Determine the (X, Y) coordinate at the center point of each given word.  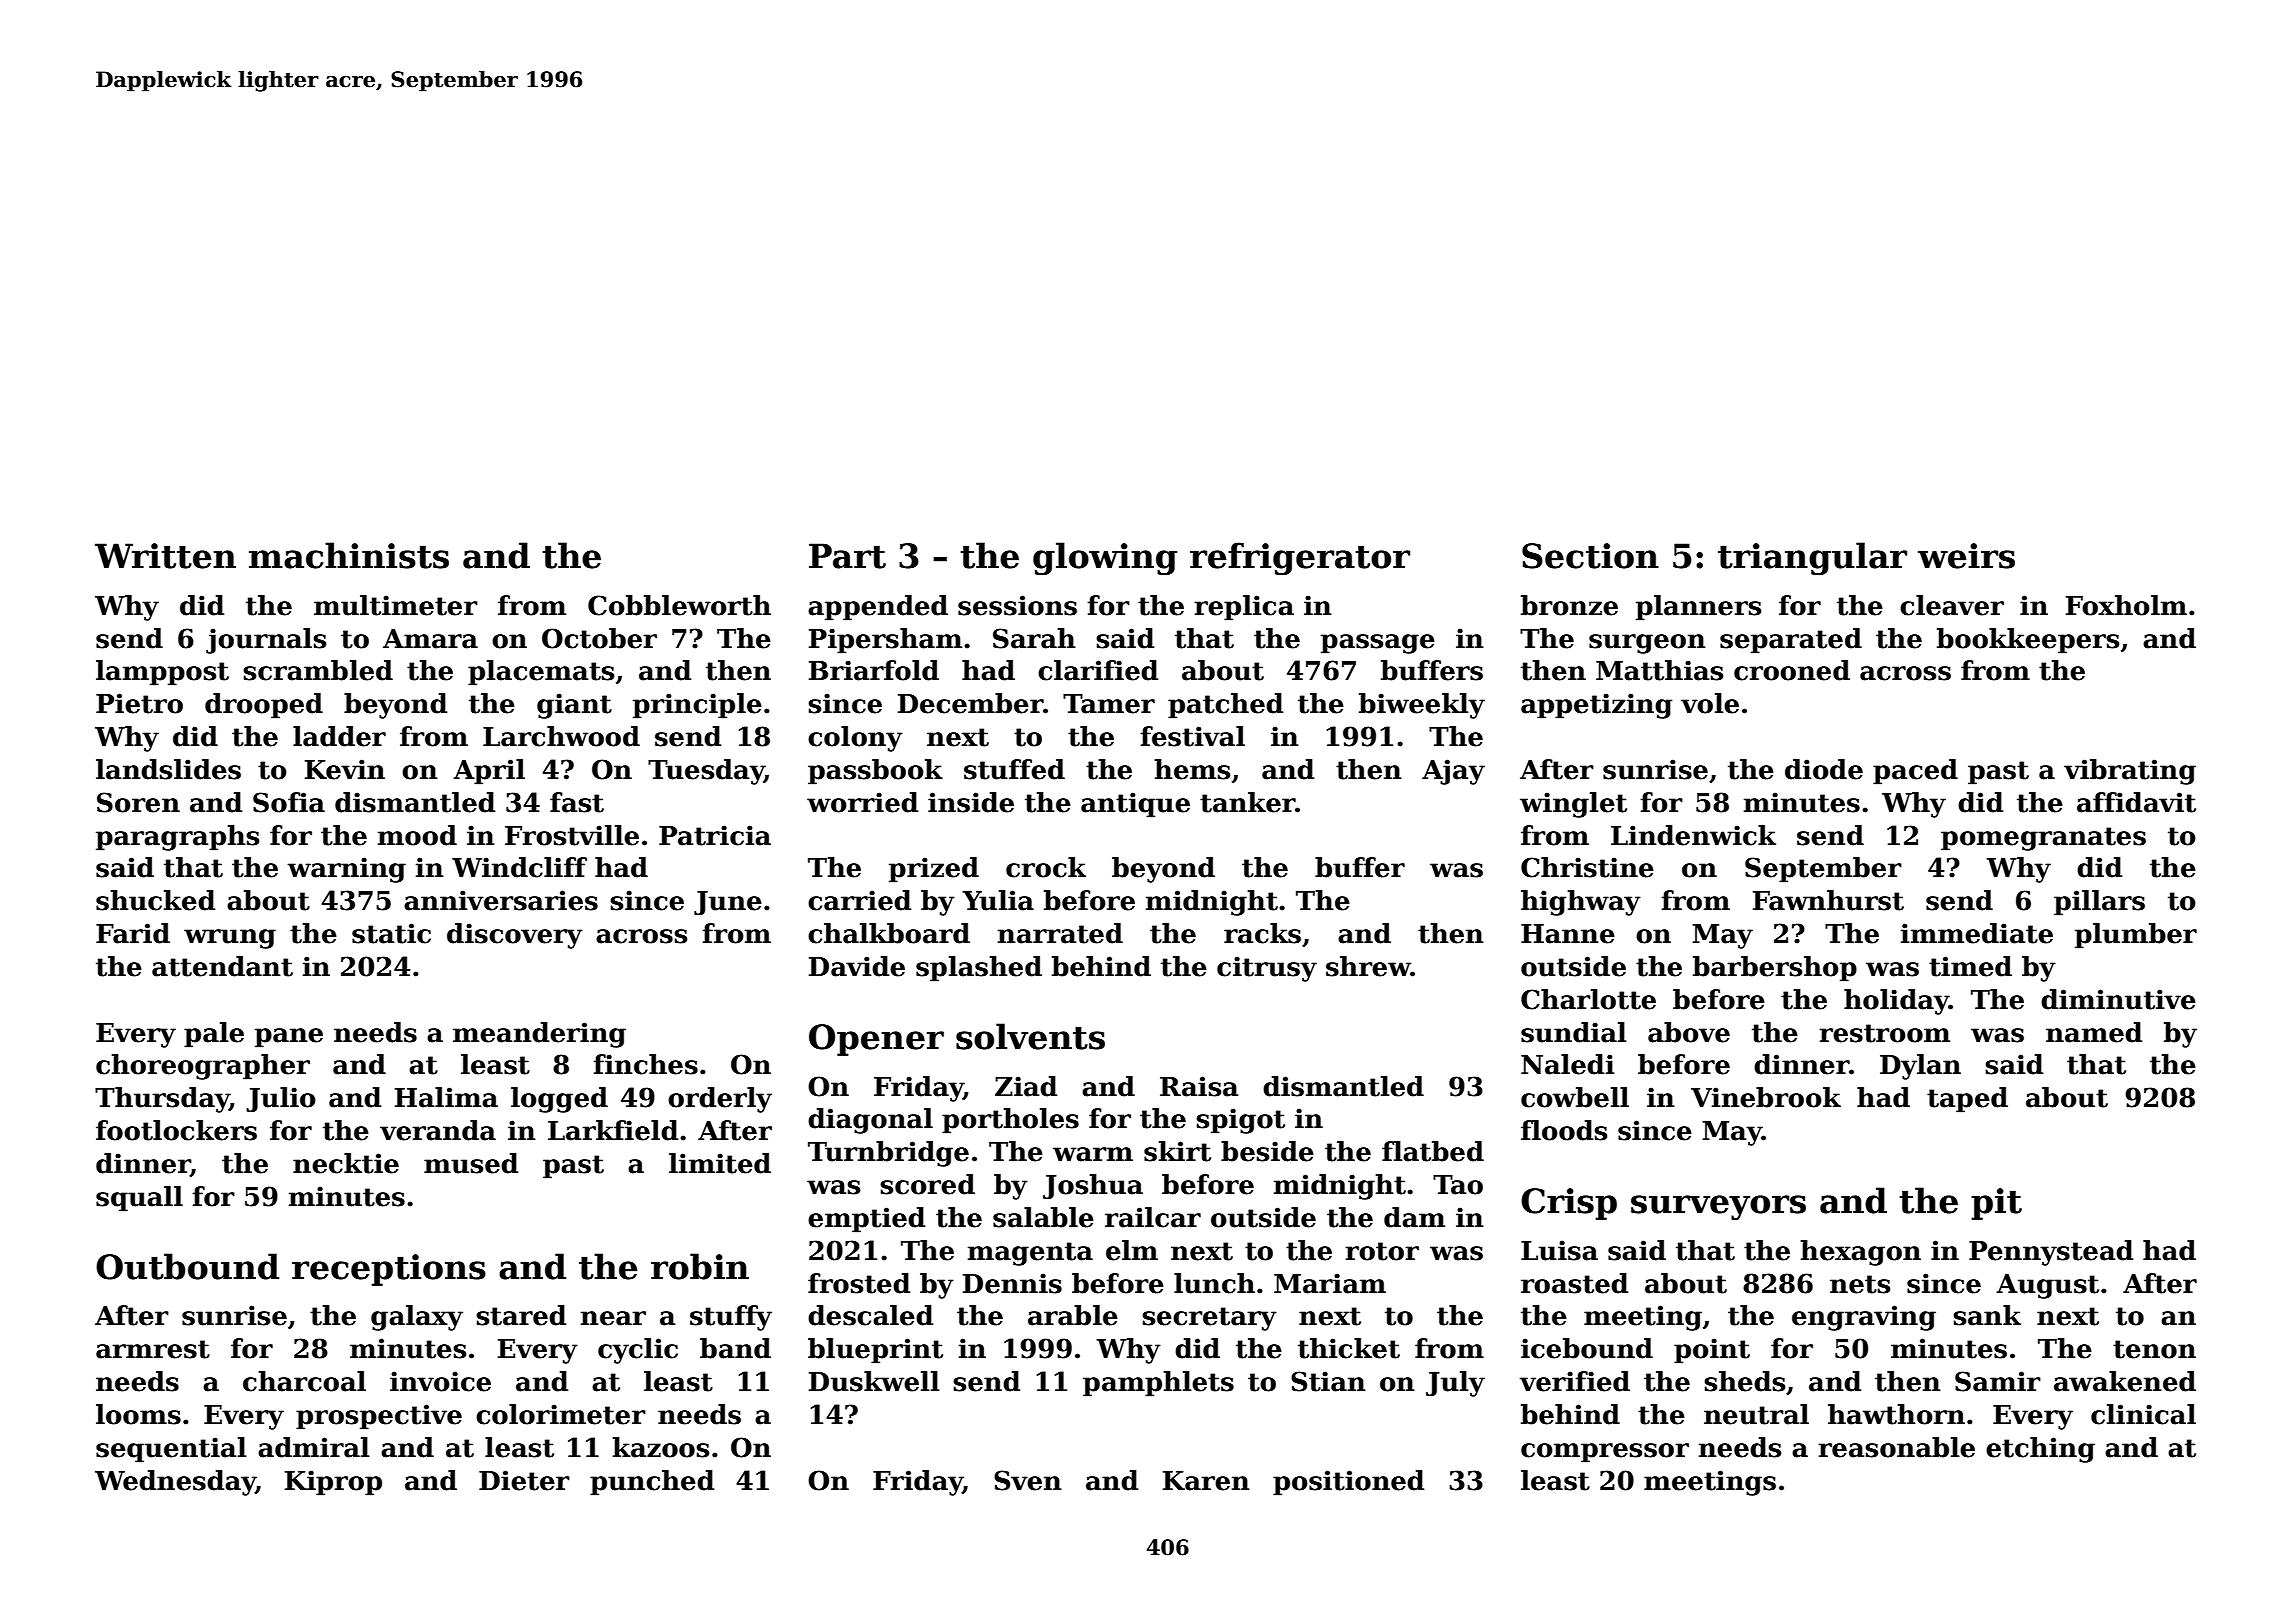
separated (1791, 641)
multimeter (396, 605)
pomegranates (2043, 839)
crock (1046, 867)
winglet (1573, 805)
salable (1043, 1217)
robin (700, 1266)
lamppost (162, 673)
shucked (155, 900)
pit (1996, 1204)
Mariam (1330, 1283)
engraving (1864, 1318)
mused (471, 1163)
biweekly (1422, 706)
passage (1378, 644)
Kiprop (333, 1483)
